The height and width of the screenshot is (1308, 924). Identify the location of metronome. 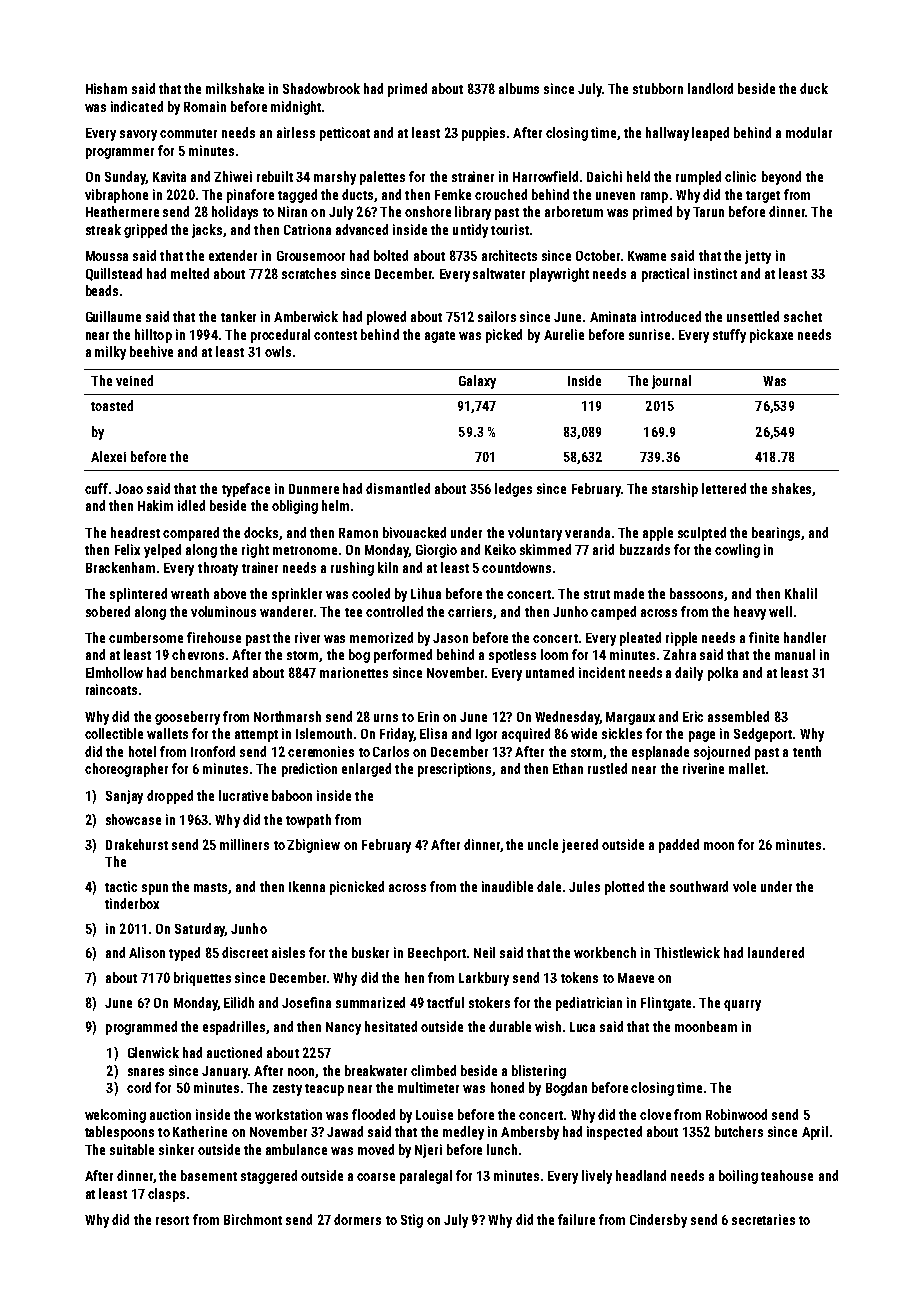
(305, 550).
